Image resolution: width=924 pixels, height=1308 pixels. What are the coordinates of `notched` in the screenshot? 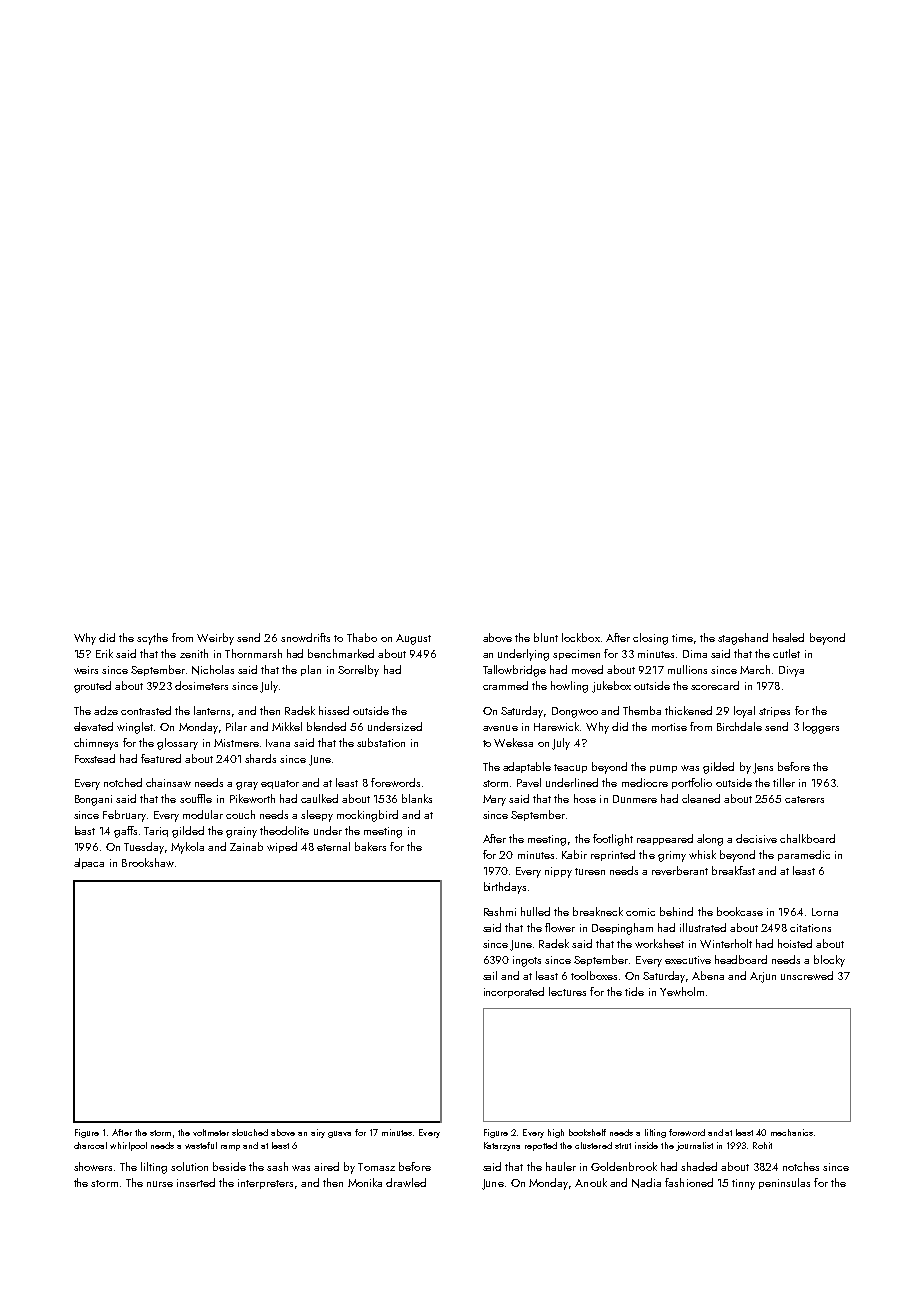 It's located at (123, 782).
